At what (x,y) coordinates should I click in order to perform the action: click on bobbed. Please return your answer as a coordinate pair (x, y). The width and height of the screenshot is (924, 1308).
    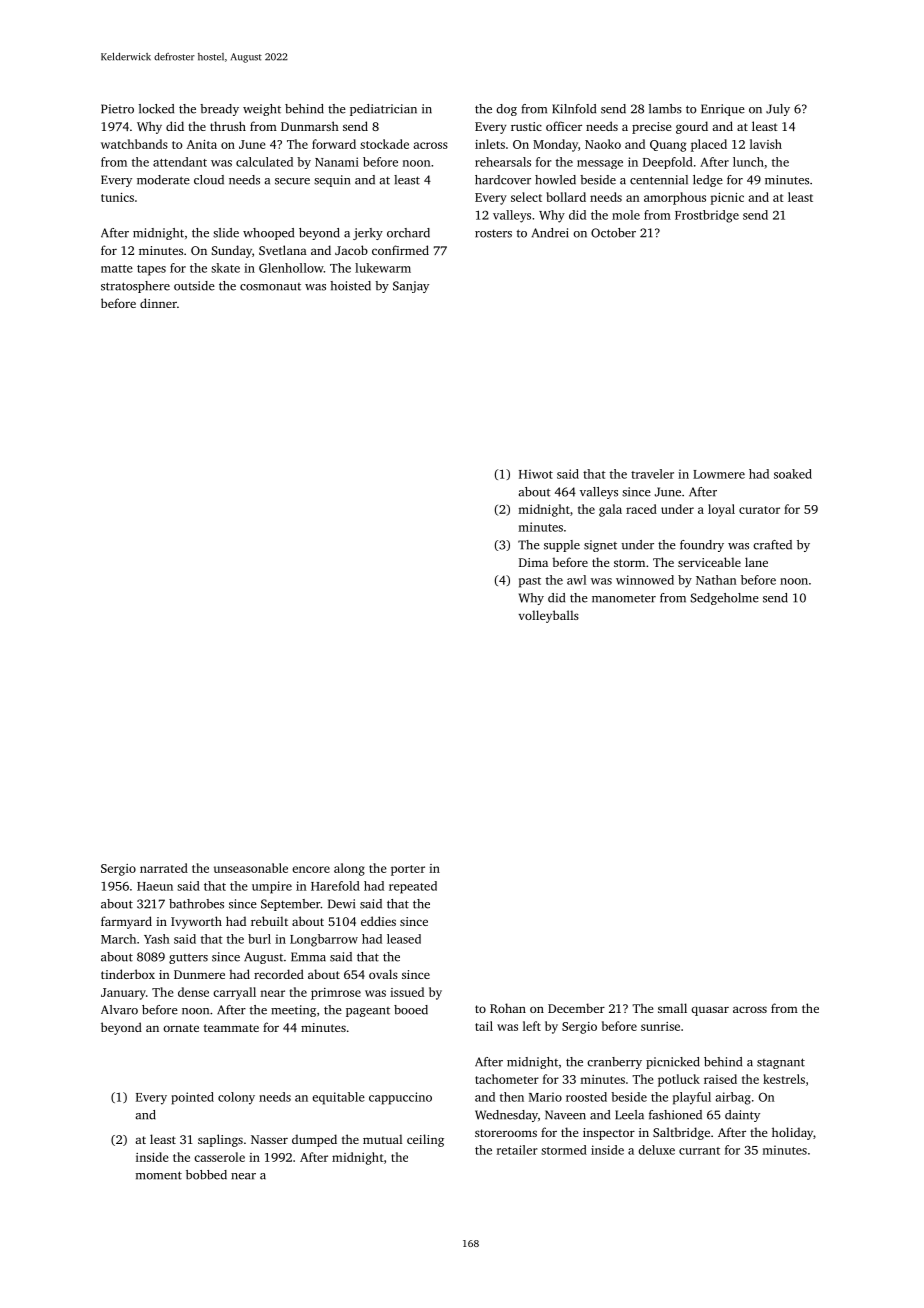
    Looking at the image, I should click on (206, 1175).
